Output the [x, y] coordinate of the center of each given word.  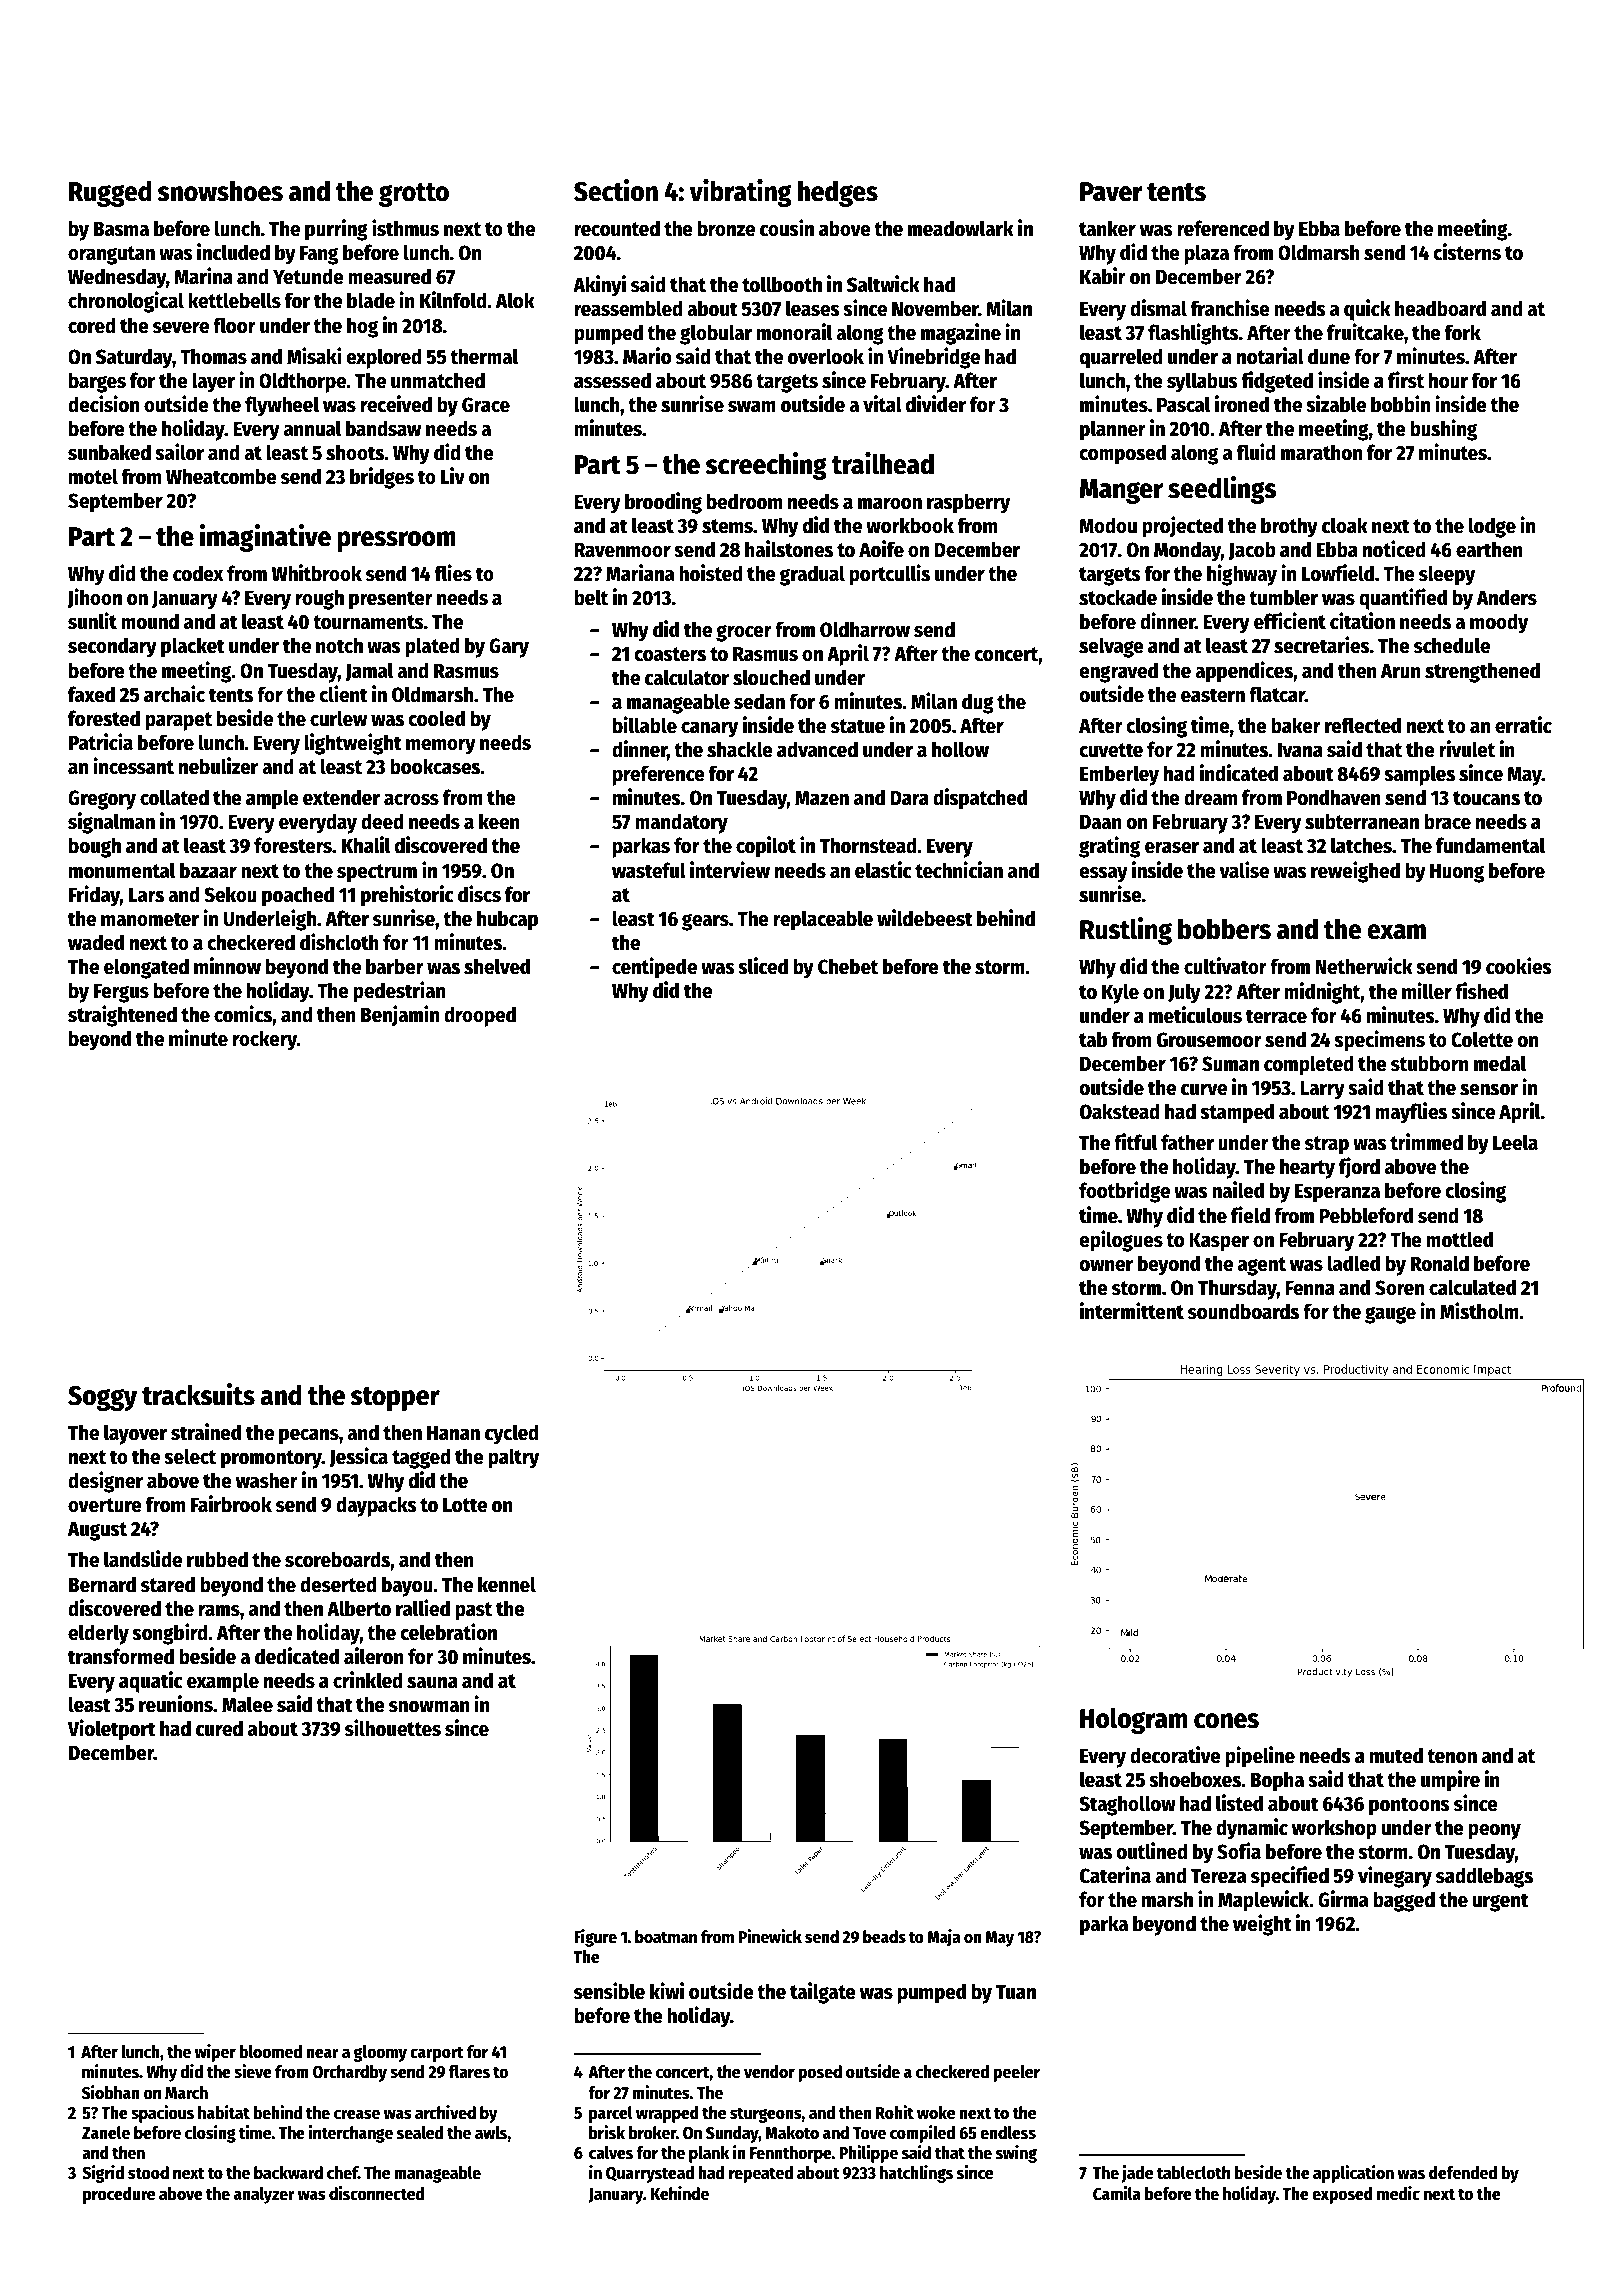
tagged [421, 1458]
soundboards [1243, 1311]
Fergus [121, 993]
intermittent [1132, 1311]
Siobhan [111, 2092]
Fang [319, 255]
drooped [480, 1016]
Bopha [1277, 1781]
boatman [666, 1937]
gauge [1390, 1315]
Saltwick [883, 284]
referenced [1223, 228]
